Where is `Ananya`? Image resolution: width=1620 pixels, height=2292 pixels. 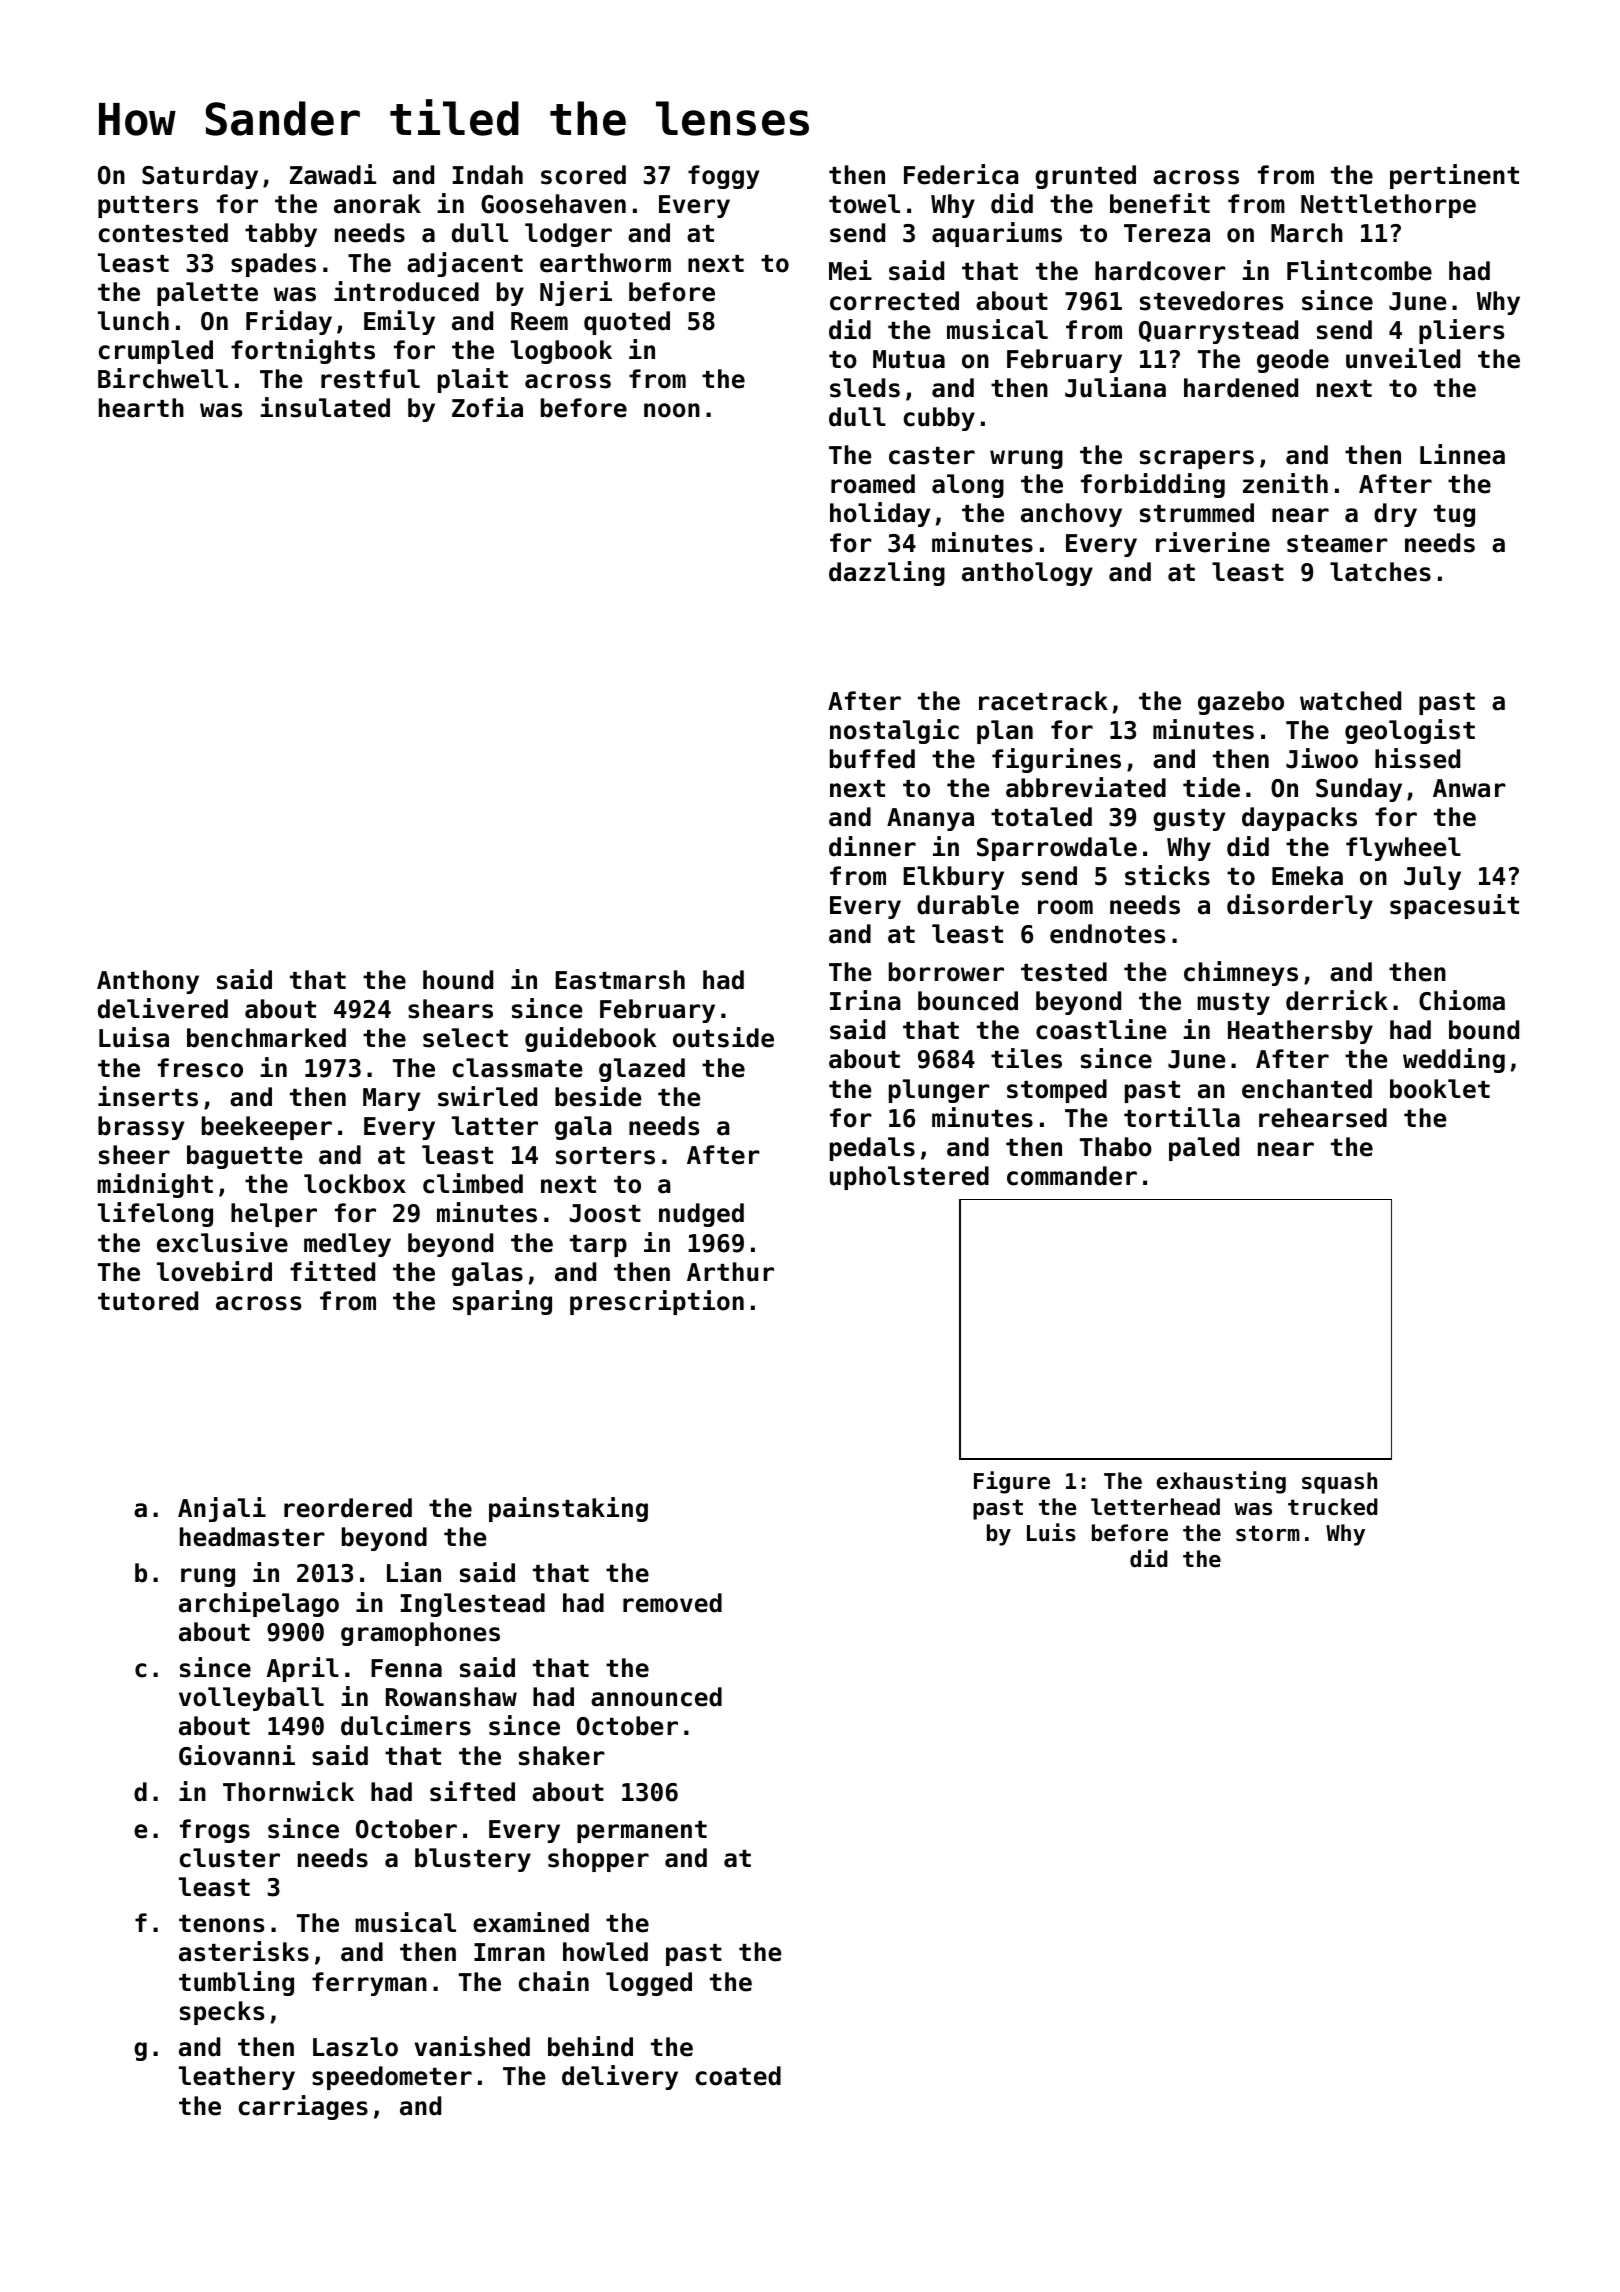
Ananya is located at coordinates (930, 819).
